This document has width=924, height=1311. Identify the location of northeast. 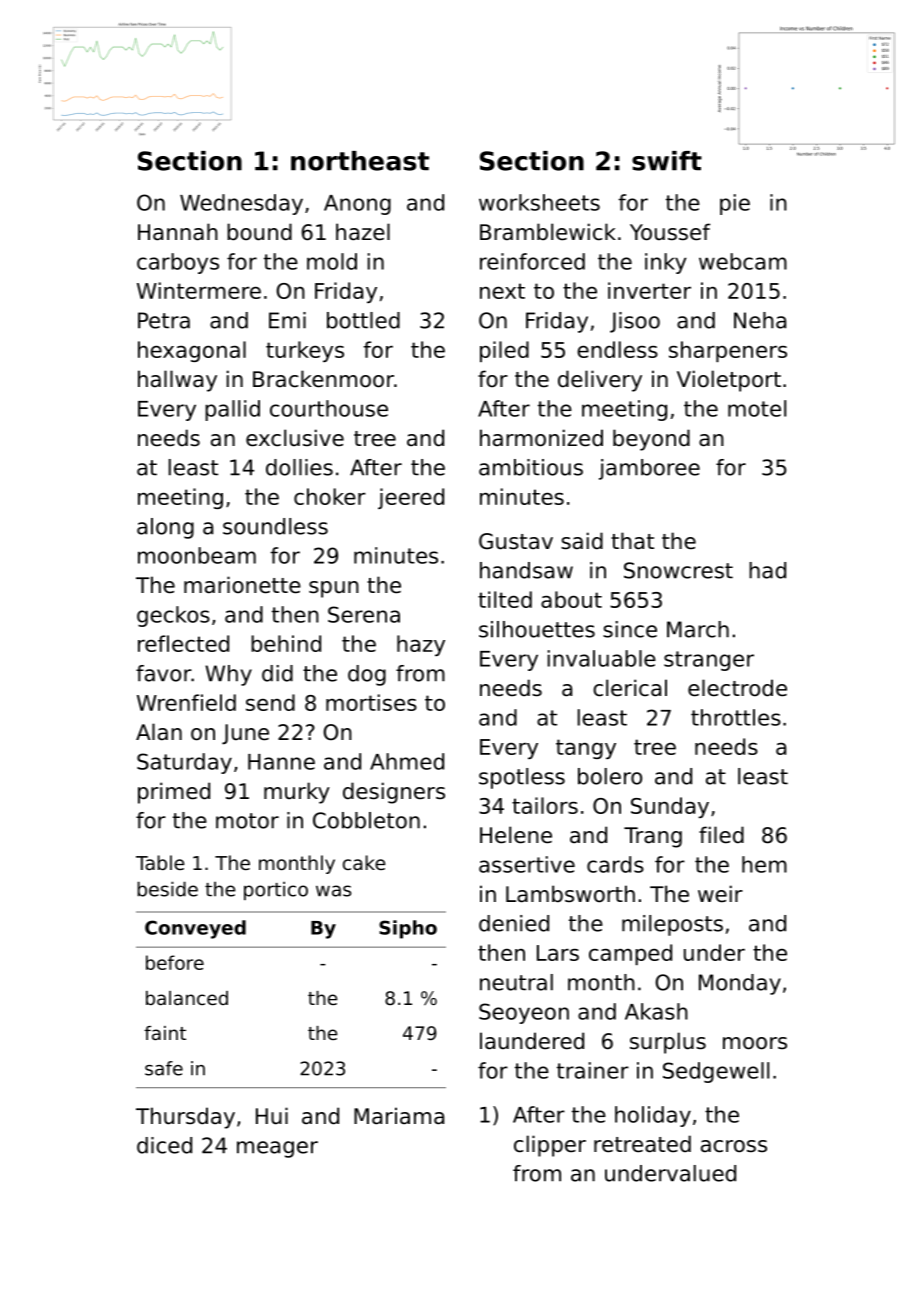
(360, 161).
